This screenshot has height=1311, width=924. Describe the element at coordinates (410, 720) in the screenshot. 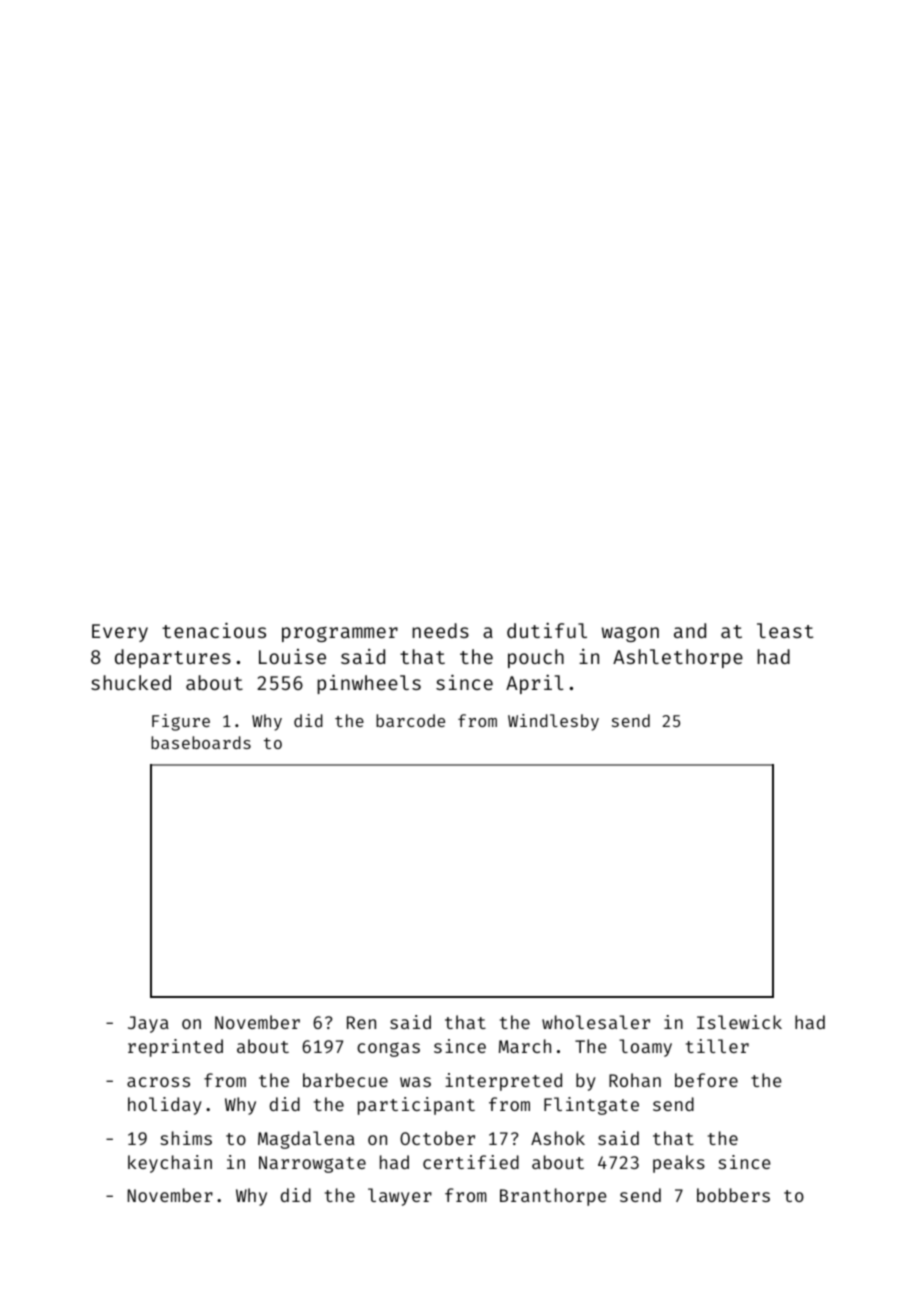

I see `barcode` at that location.
